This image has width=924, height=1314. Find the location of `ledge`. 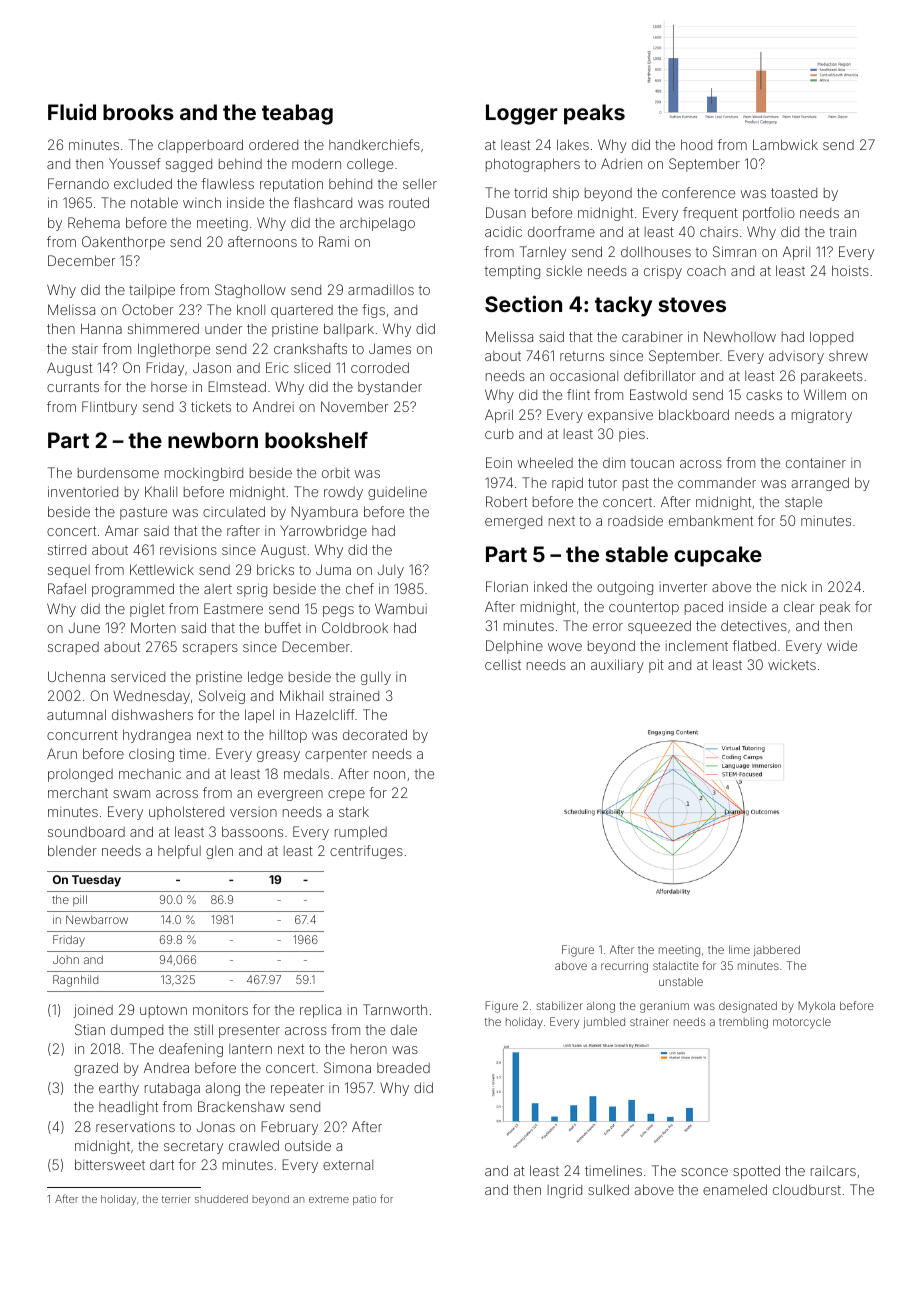

ledge is located at coordinates (265, 678).
